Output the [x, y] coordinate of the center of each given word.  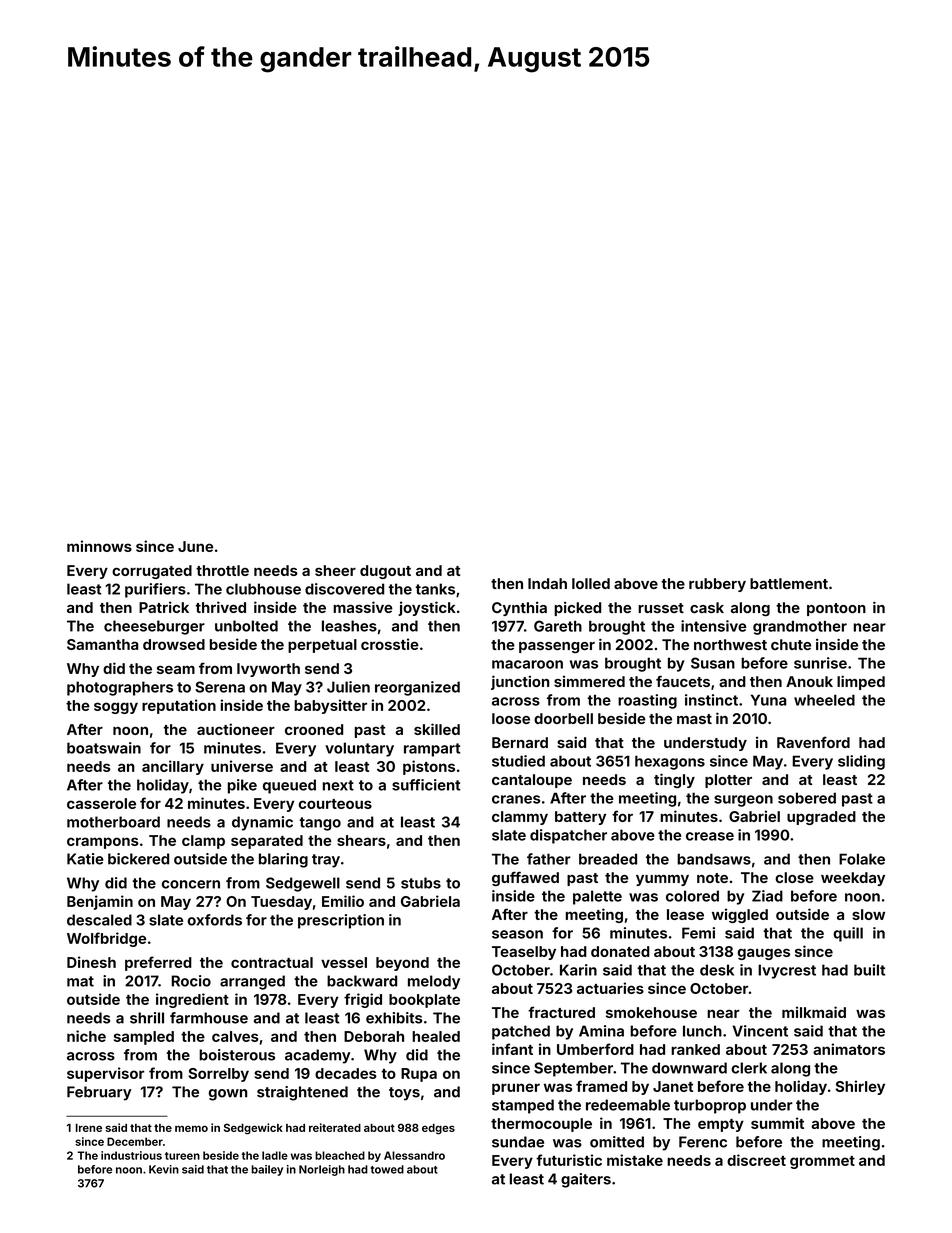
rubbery [717, 585]
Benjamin [100, 902]
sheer [335, 570]
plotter [728, 781]
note [712, 878]
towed [387, 1169]
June [195, 546]
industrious [131, 1155]
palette [597, 897]
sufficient [426, 785]
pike [242, 786]
